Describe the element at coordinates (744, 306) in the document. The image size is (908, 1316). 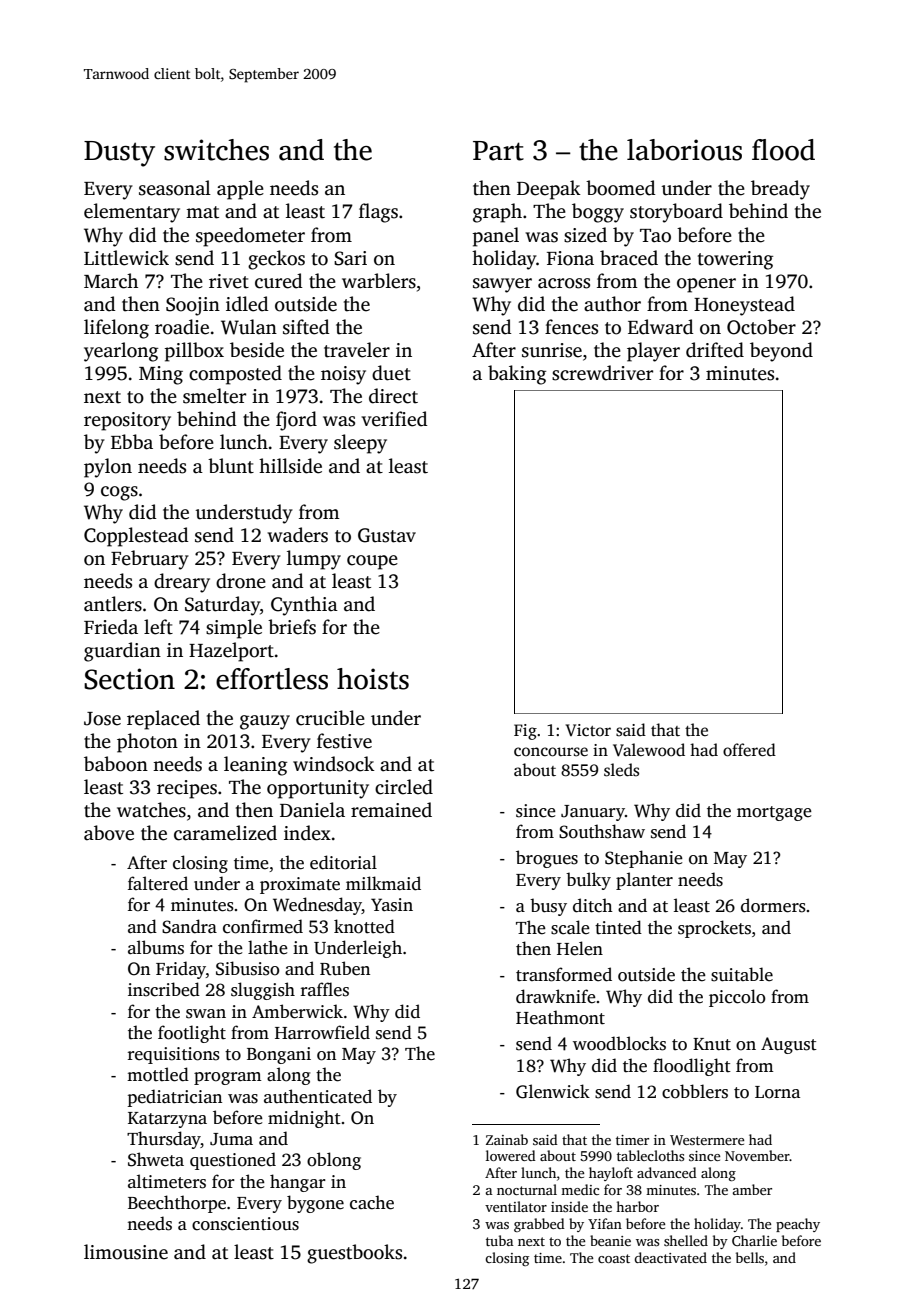
I see `Honeystead` at that location.
